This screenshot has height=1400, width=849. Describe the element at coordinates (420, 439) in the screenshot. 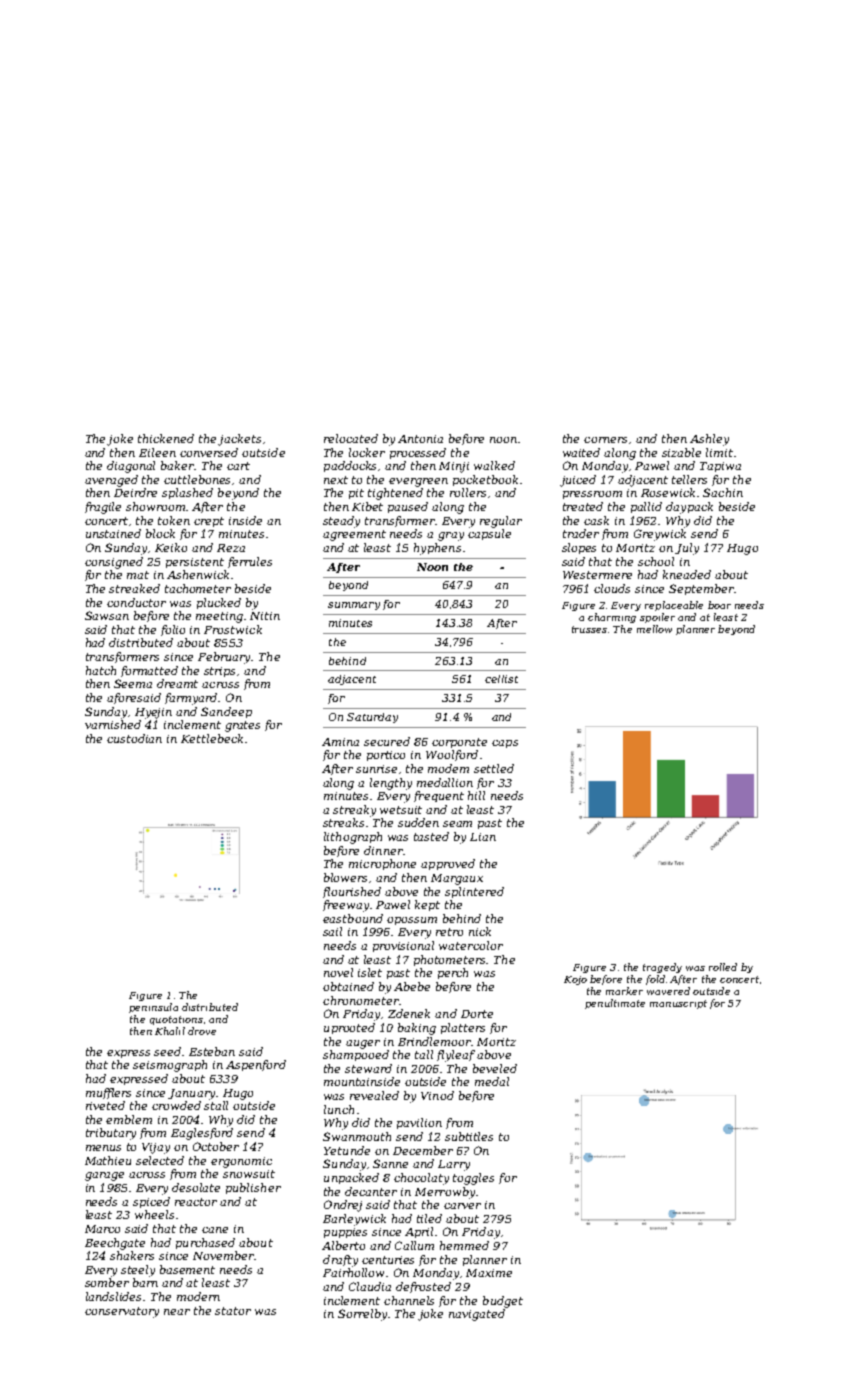

I see `Antonia` at that location.
